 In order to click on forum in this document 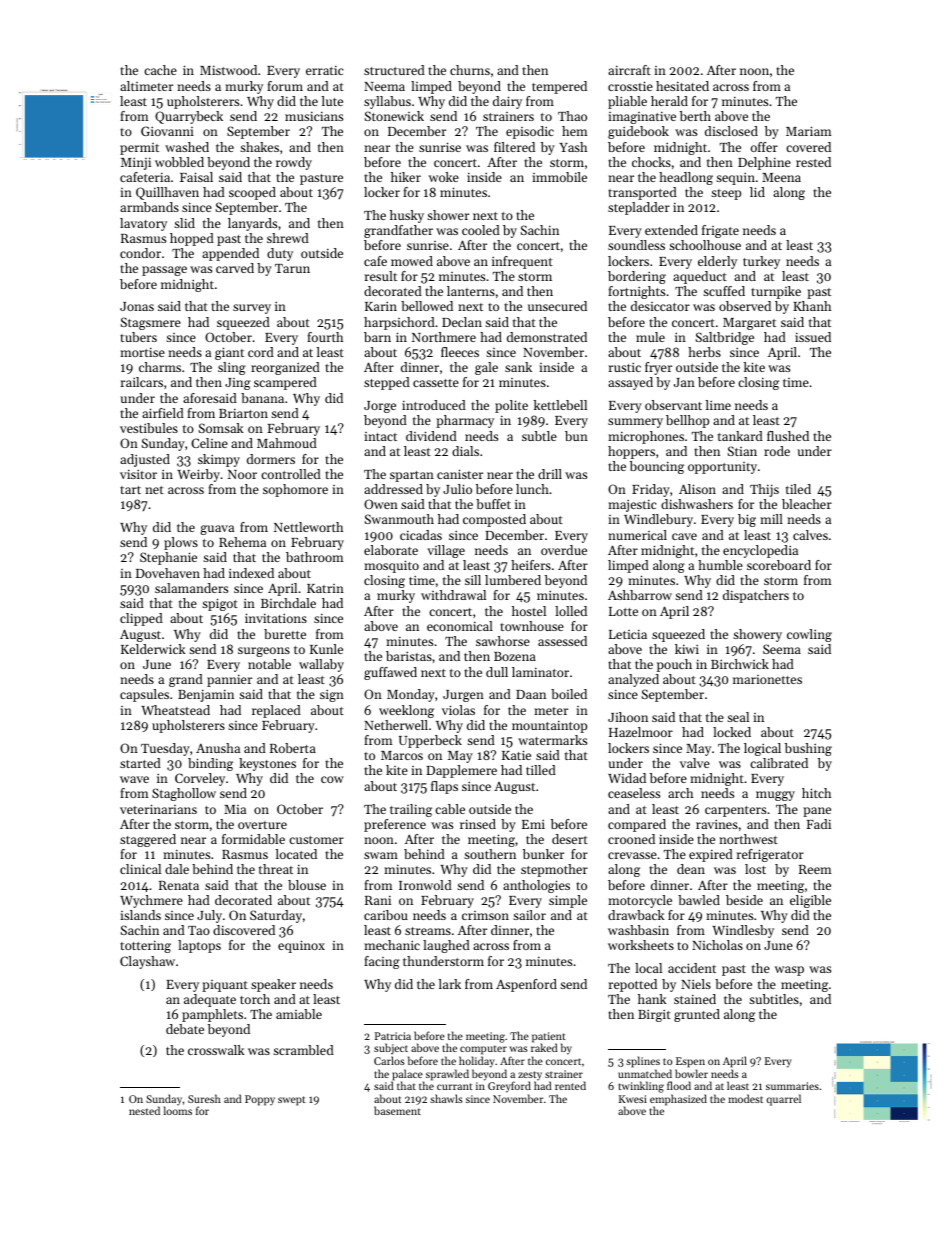, I will do `click(285, 86)`.
